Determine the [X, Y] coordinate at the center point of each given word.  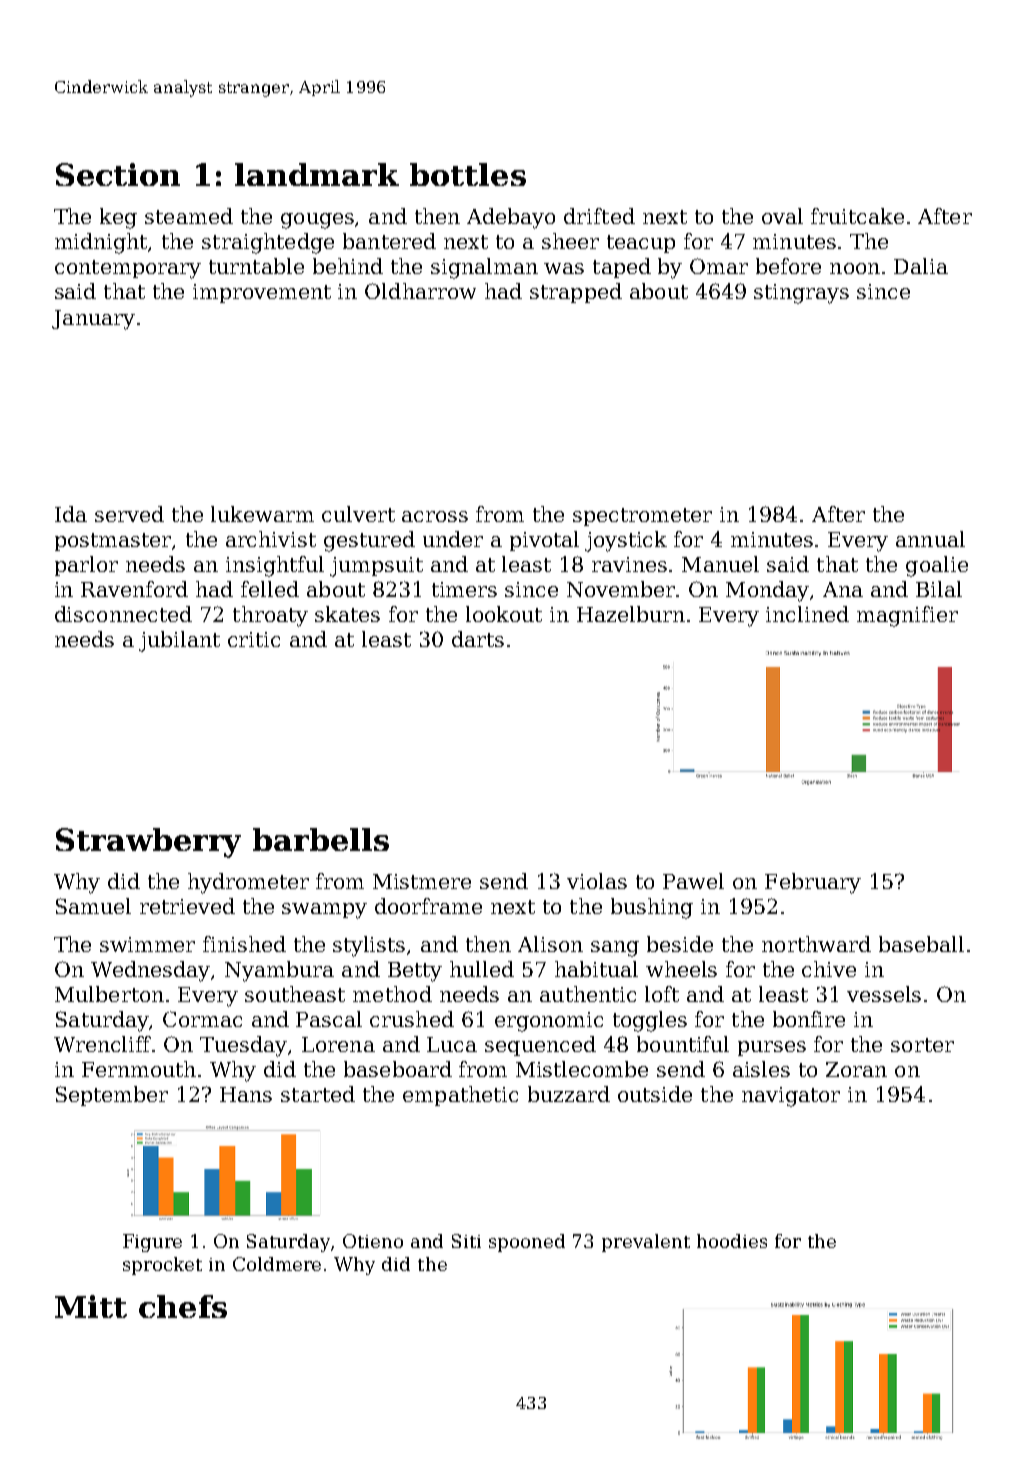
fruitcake [857, 216]
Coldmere [277, 1264]
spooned [527, 1243]
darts [478, 639]
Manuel [720, 564]
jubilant [179, 641]
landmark [317, 174]
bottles [468, 174]
